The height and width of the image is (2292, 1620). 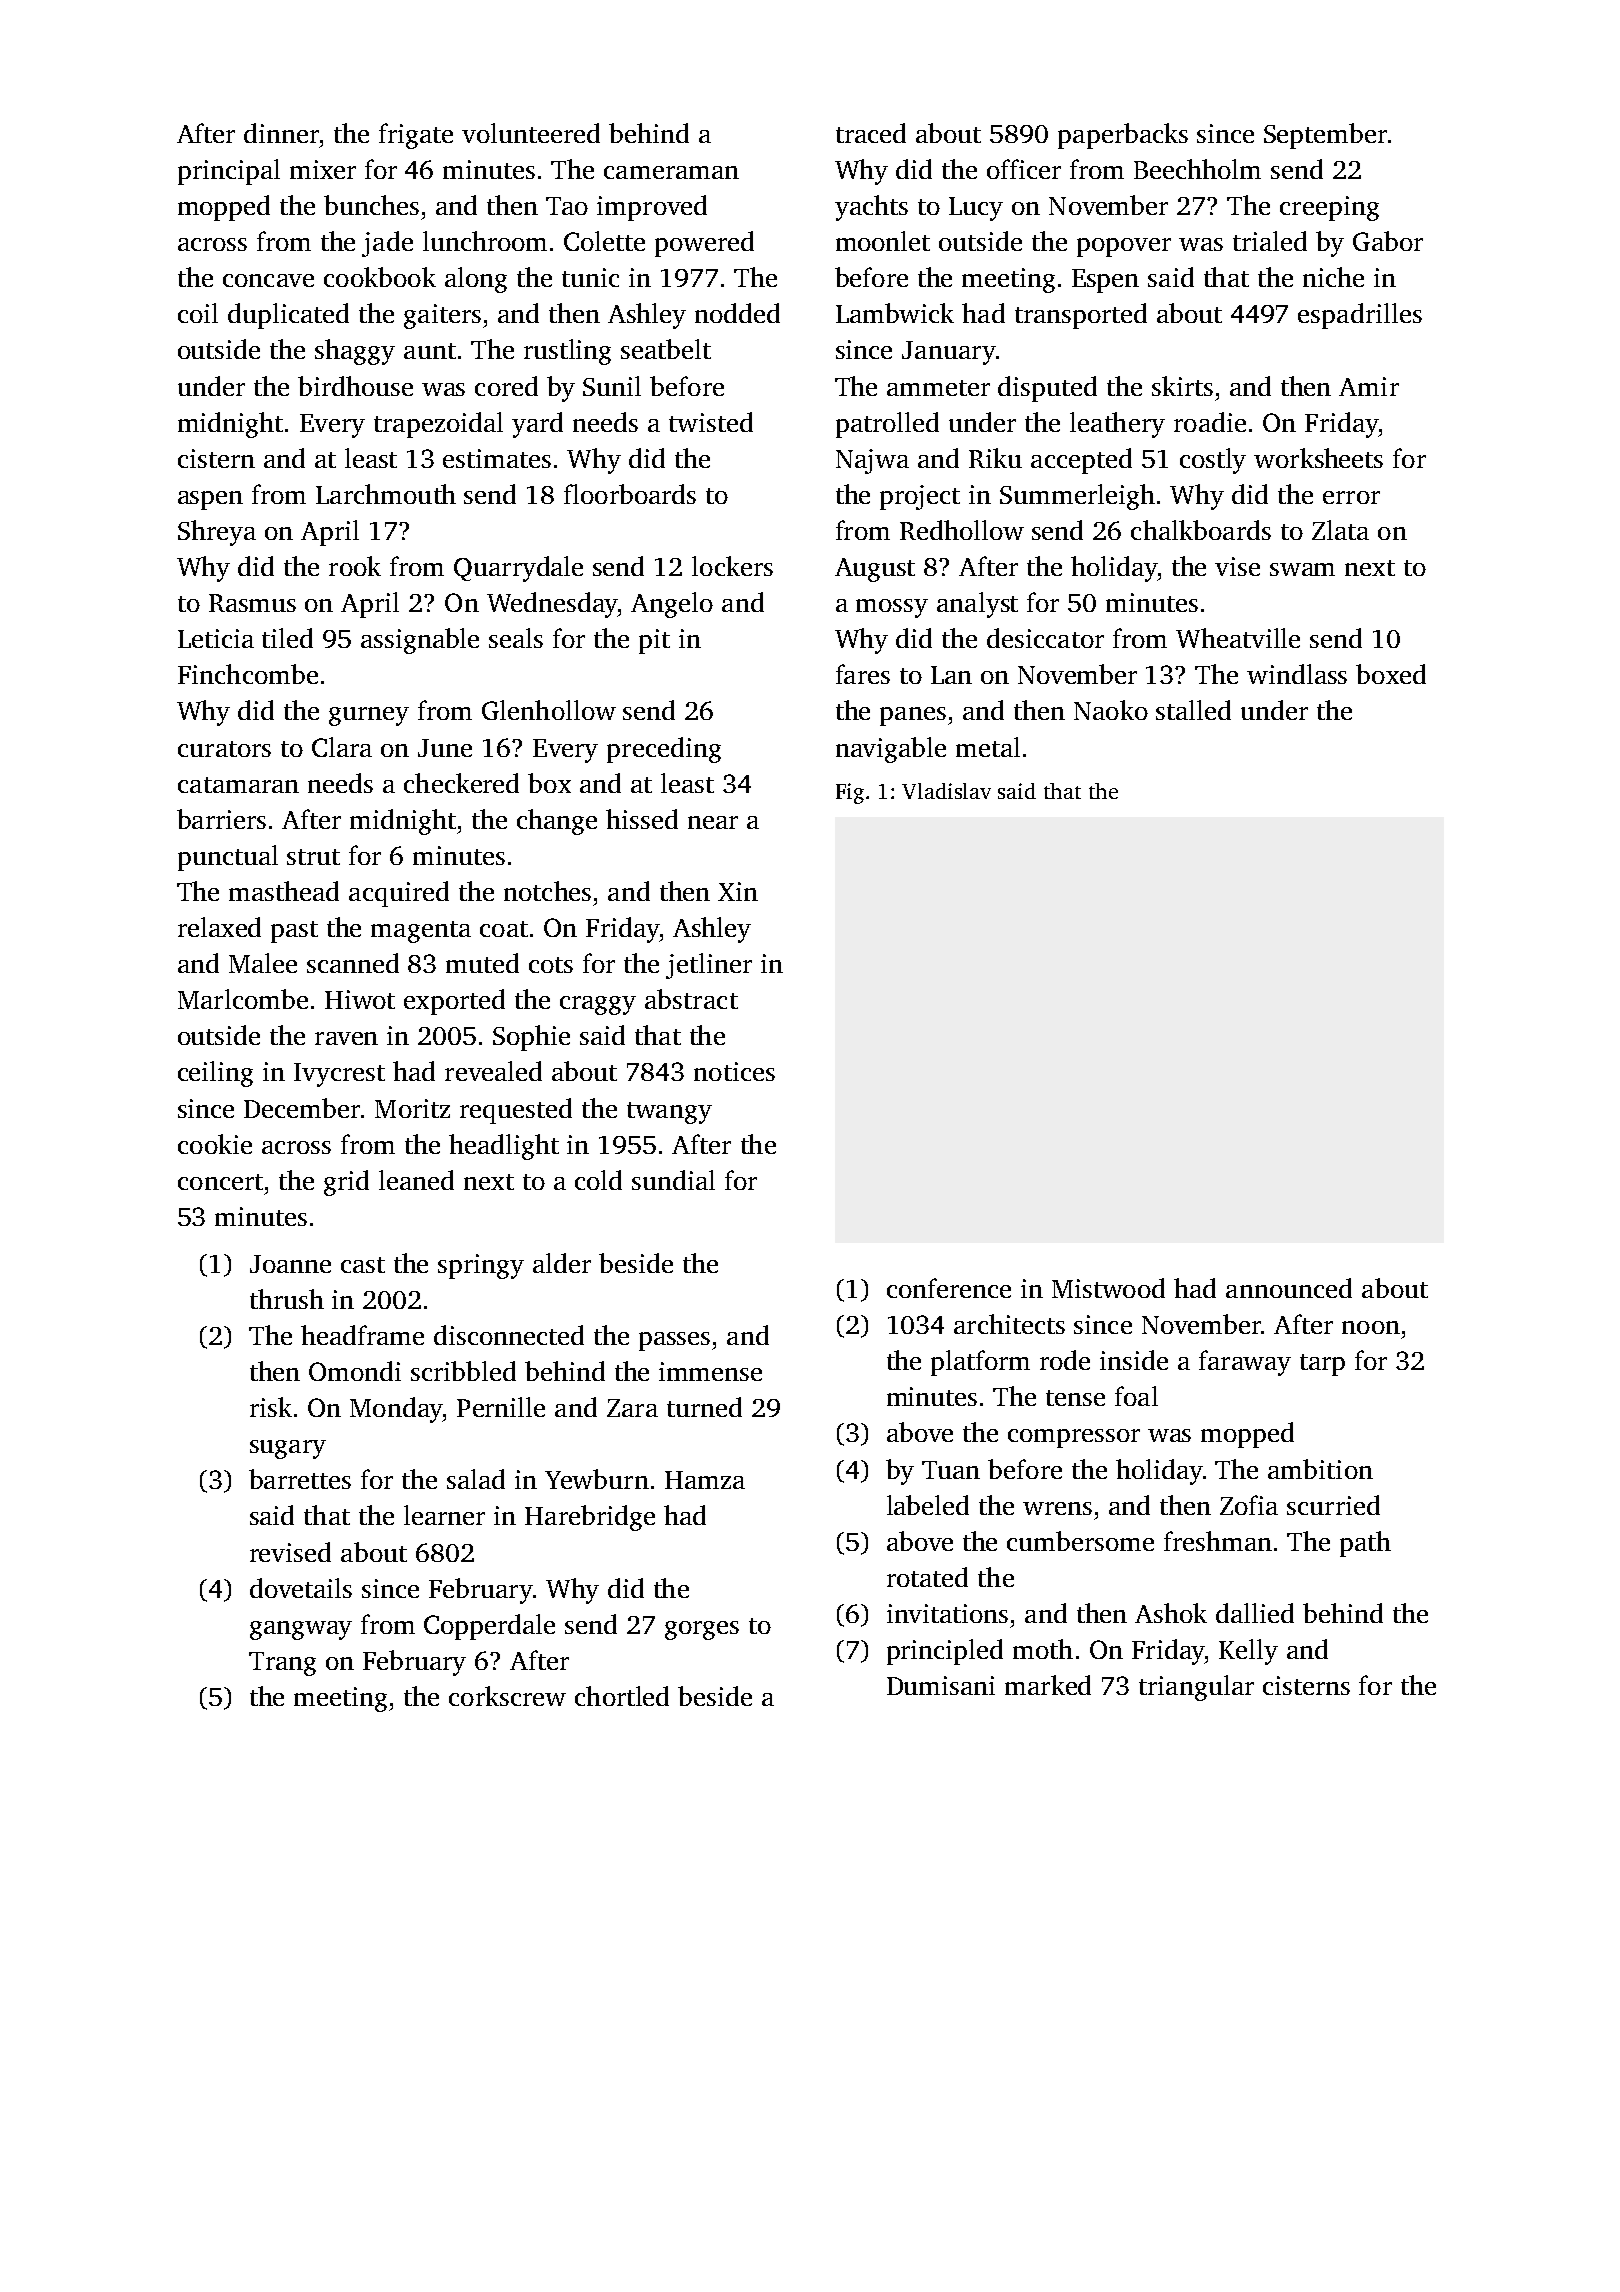 I want to click on Pernille, so click(x=501, y=1407).
